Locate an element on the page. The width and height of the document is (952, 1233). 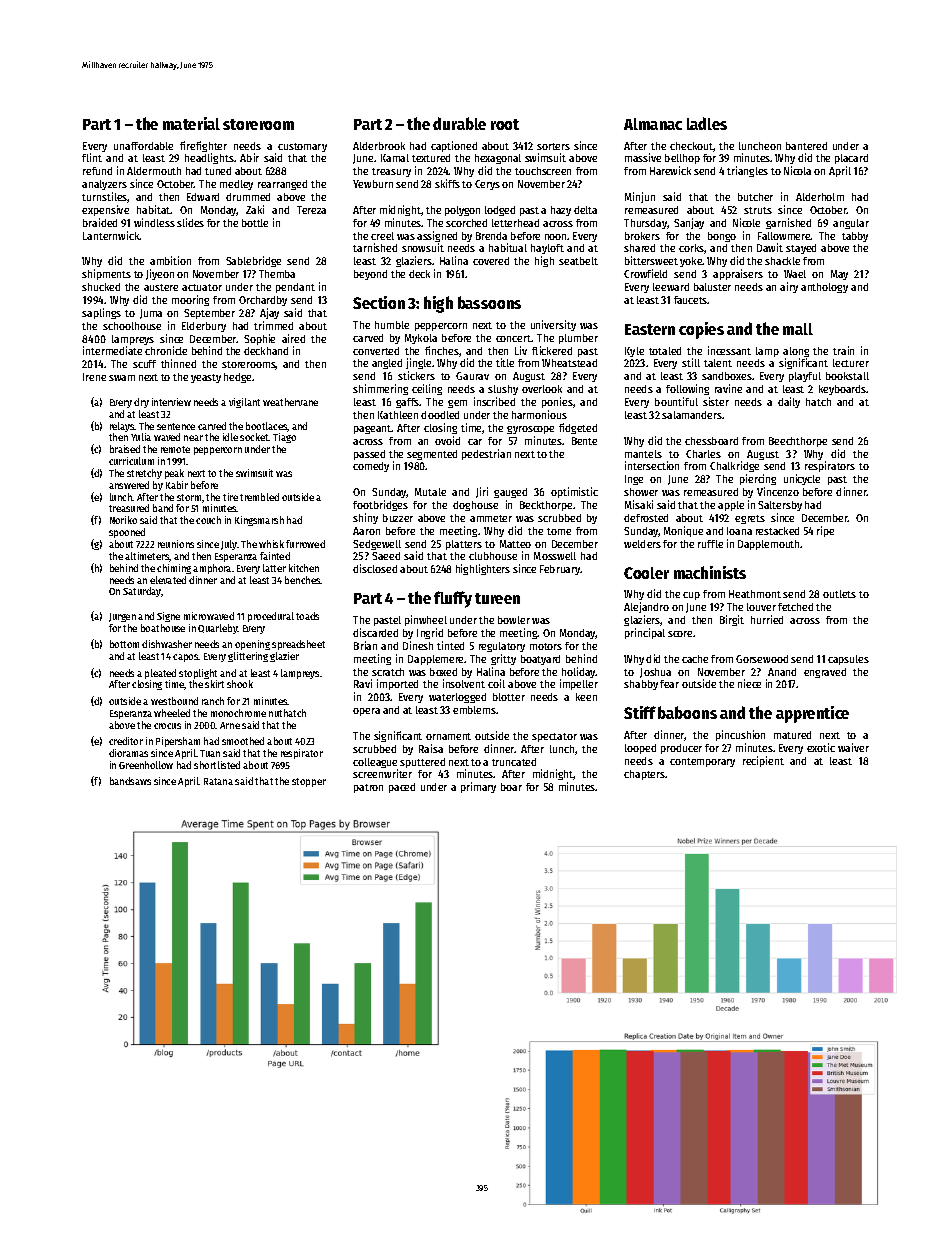
recipient is located at coordinates (763, 761).
